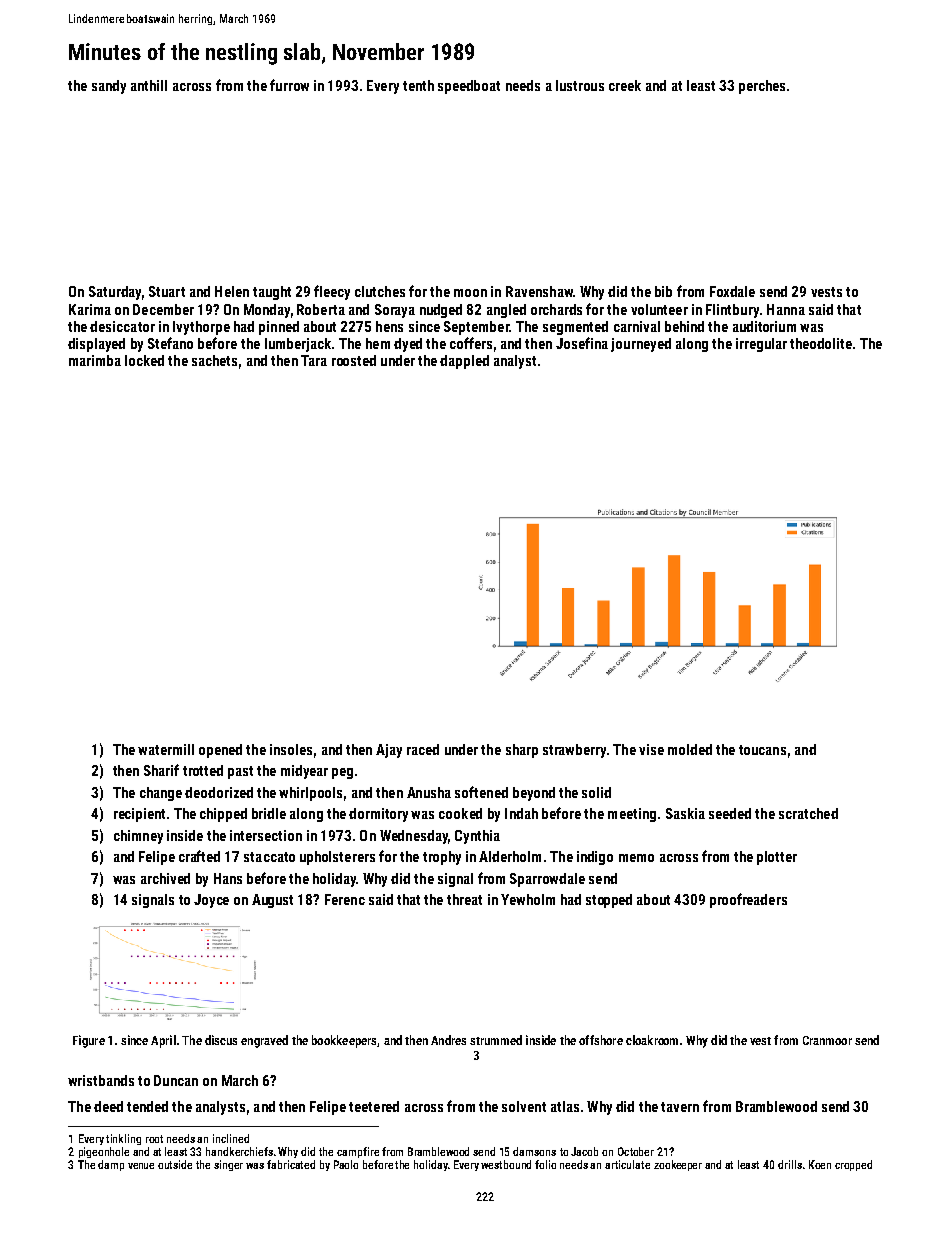 This image has width=952, height=1233. I want to click on Ferenc, so click(345, 899).
